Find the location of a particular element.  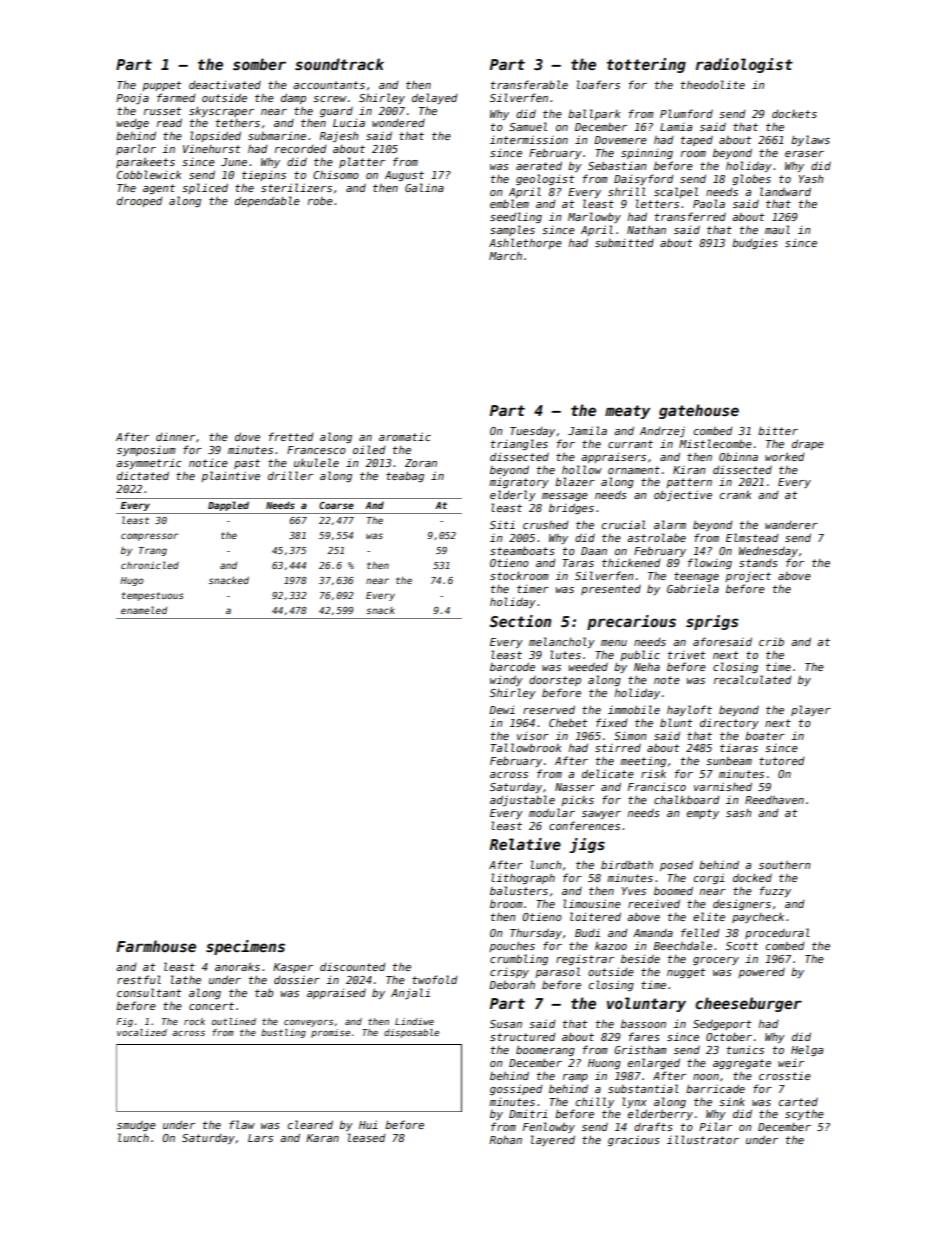

discounted is located at coordinates (352, 966).
